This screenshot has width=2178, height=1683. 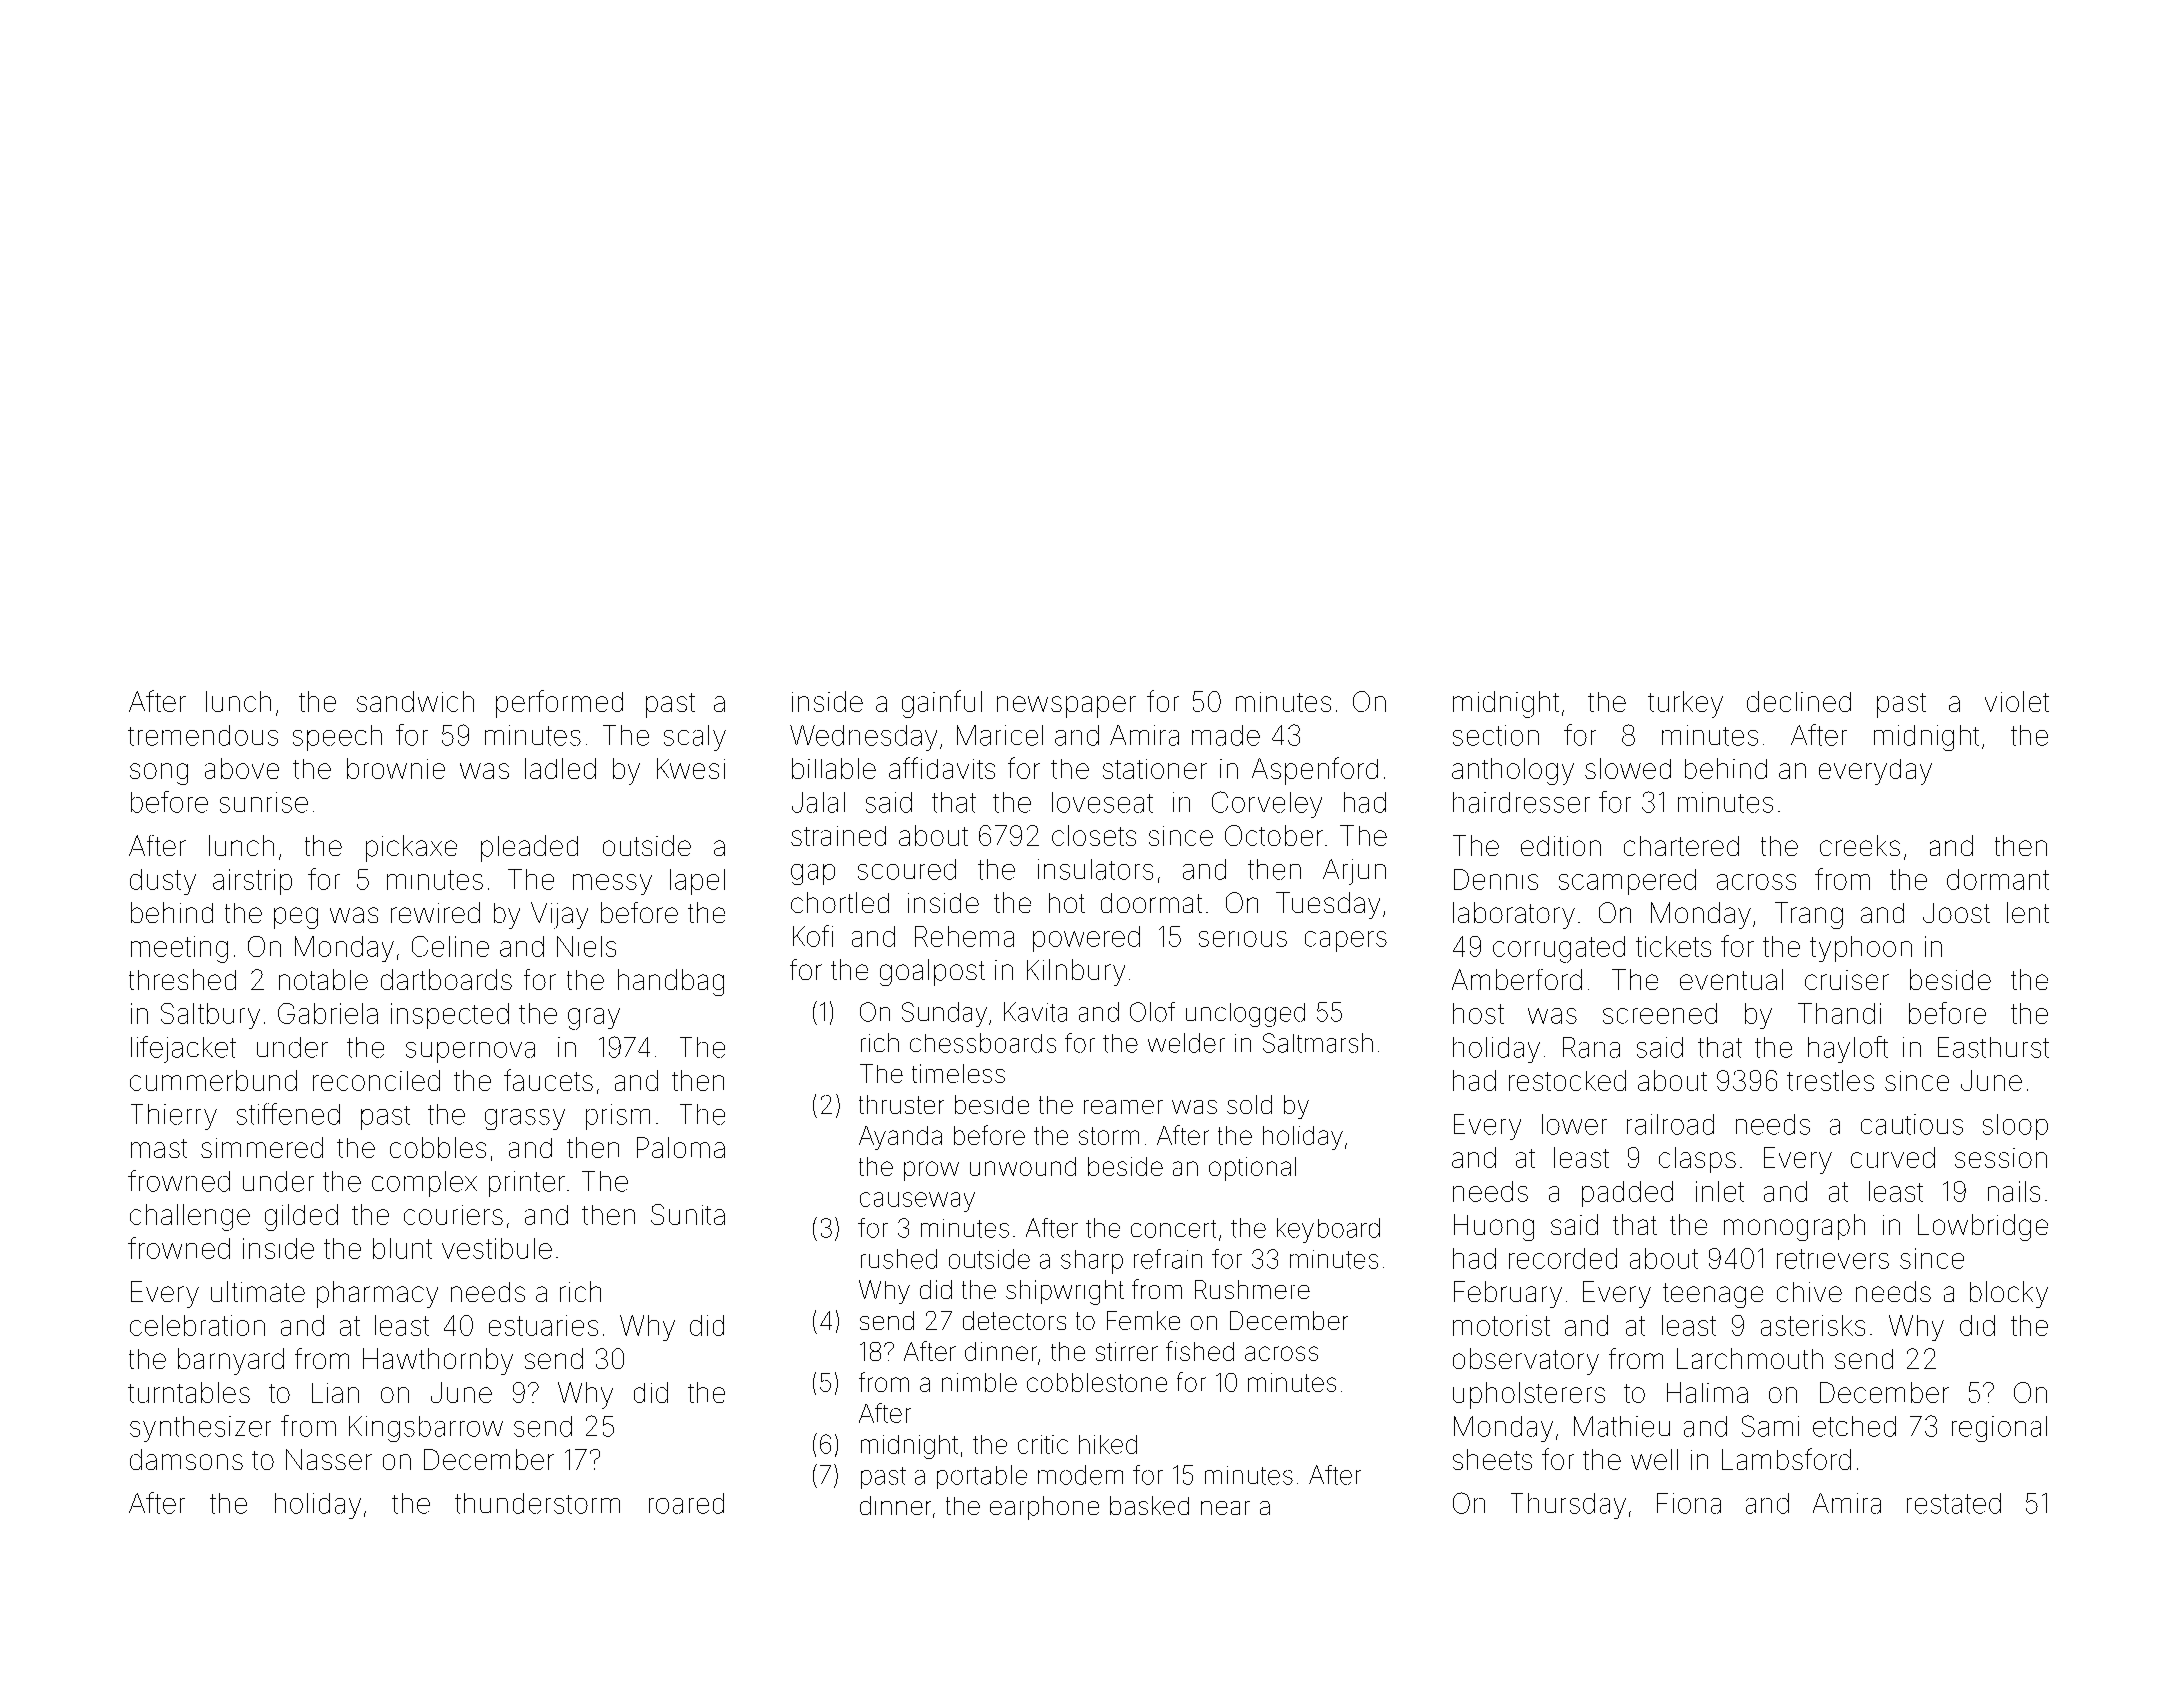 What do you see at coordinates (1954, 1503) in the screenshot?
I see `restated` at bounding box center [1954, 1503].
